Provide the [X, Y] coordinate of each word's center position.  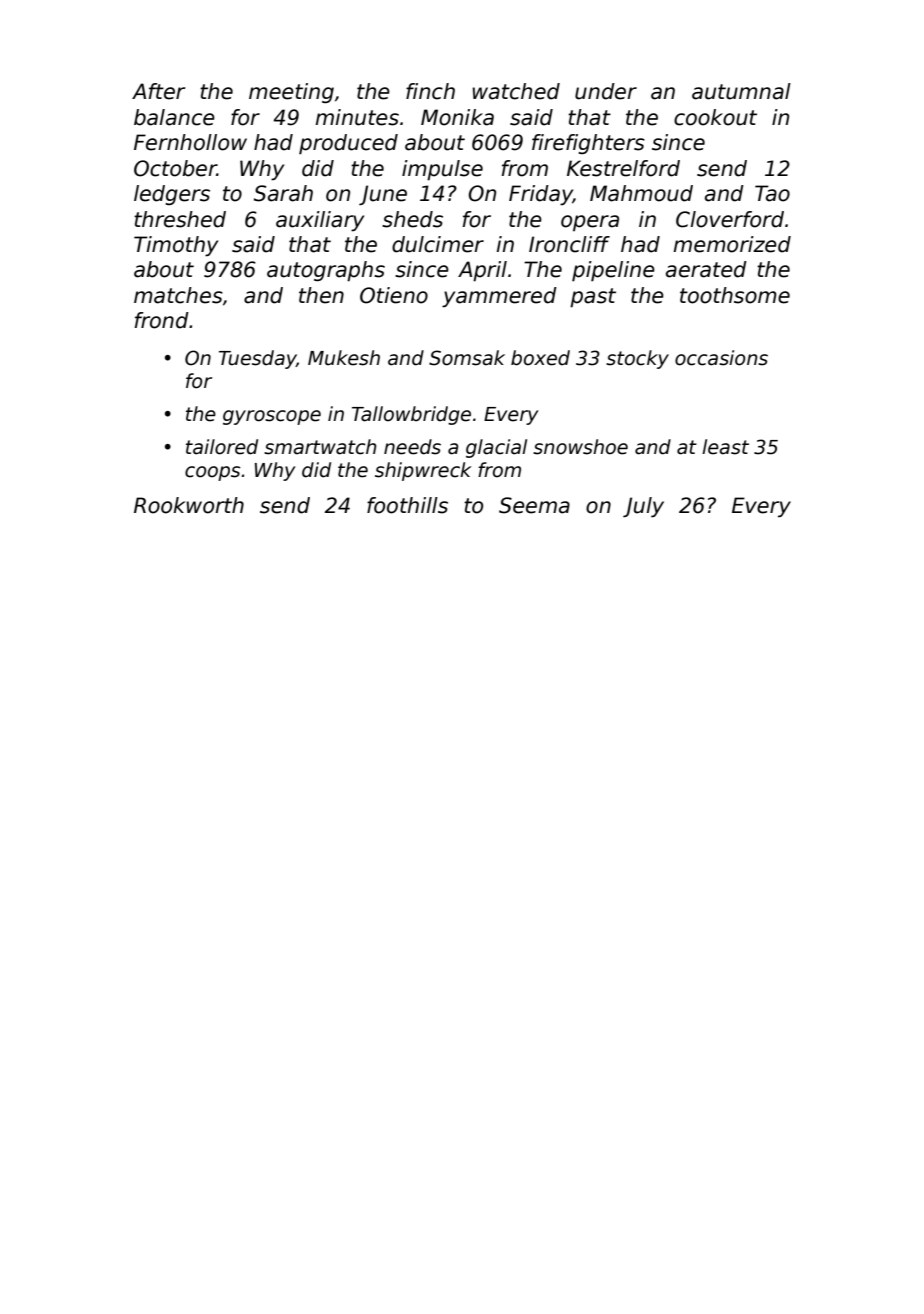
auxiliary [320, 221]
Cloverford [730, 219]
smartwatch [320, 447]
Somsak [467, 358]
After [158, 91]
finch [430, 91]
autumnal [741, 91]
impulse [442, 170]
